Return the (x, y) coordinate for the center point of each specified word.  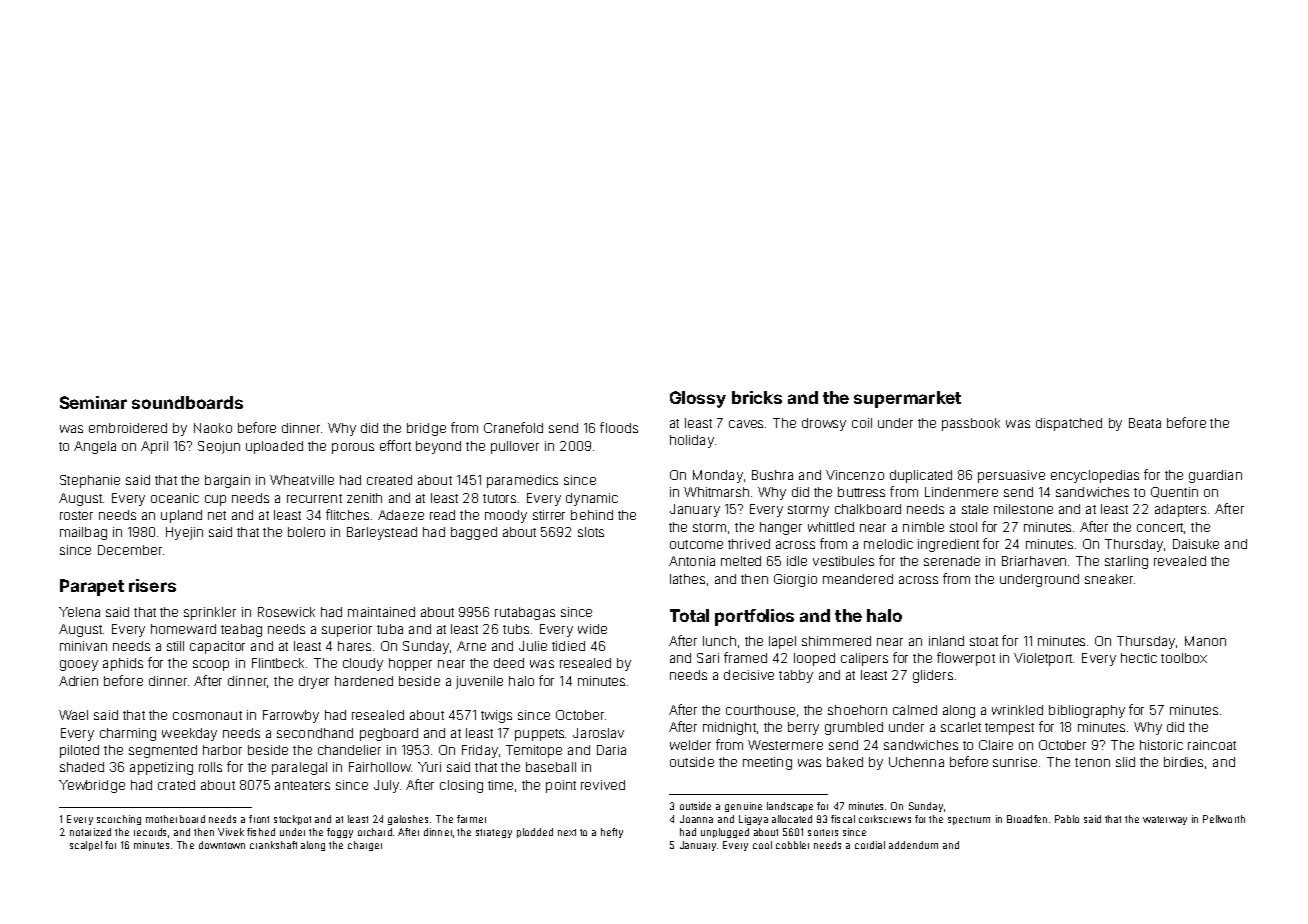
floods (619, 427)
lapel (782, 642)
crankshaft (273, 845)
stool (963, 527)
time (500, 785)
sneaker (1109, 579)
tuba (390, 629)
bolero (306, 532)
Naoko (213, 428)
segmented (163, 751)
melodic (888, 544)
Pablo (1067, 819)
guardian (1215, 476)
